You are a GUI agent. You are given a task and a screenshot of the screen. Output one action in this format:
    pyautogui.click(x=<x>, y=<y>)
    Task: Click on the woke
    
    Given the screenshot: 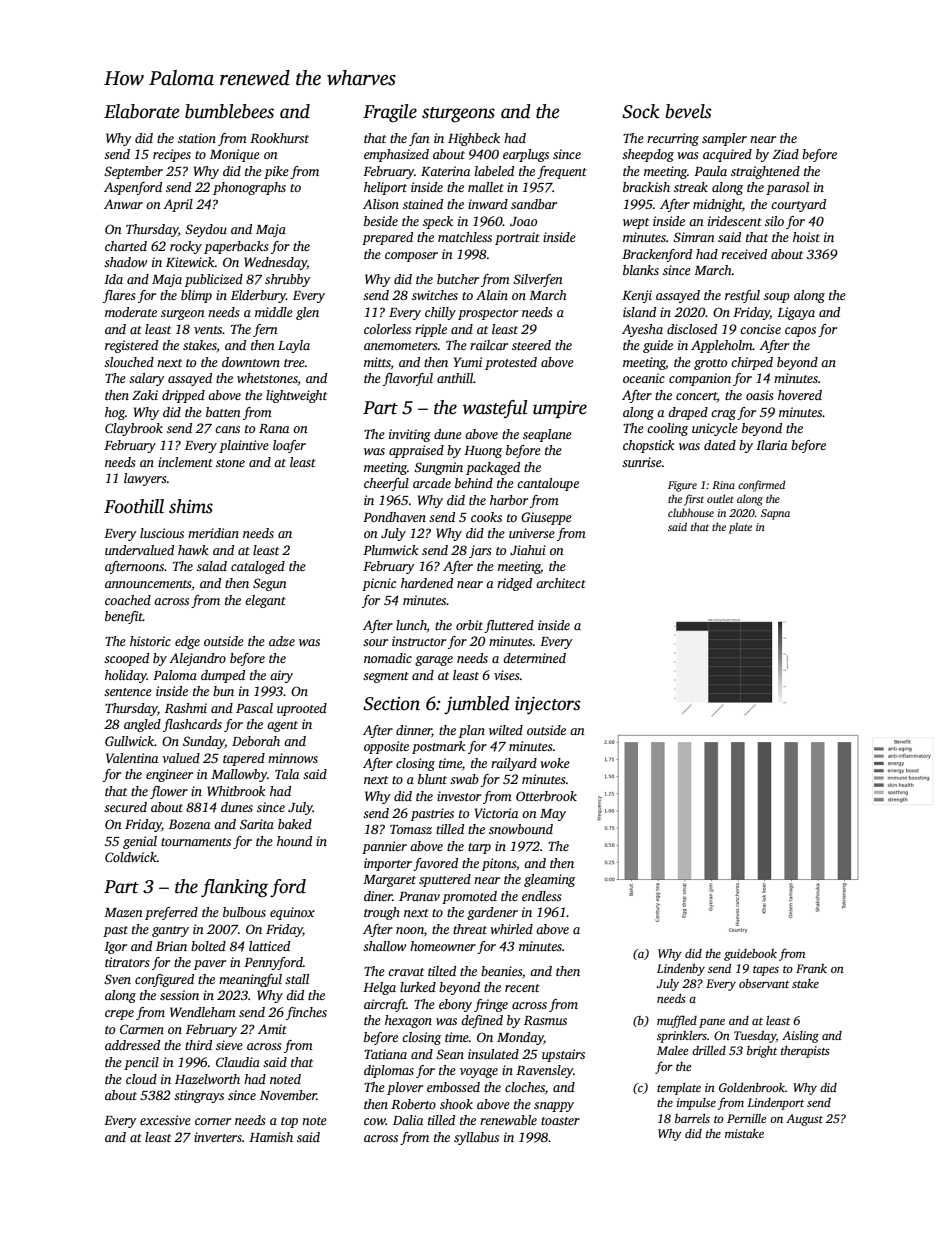 What is the action you would take?
    pyautogui.click(x=555, y=763)
